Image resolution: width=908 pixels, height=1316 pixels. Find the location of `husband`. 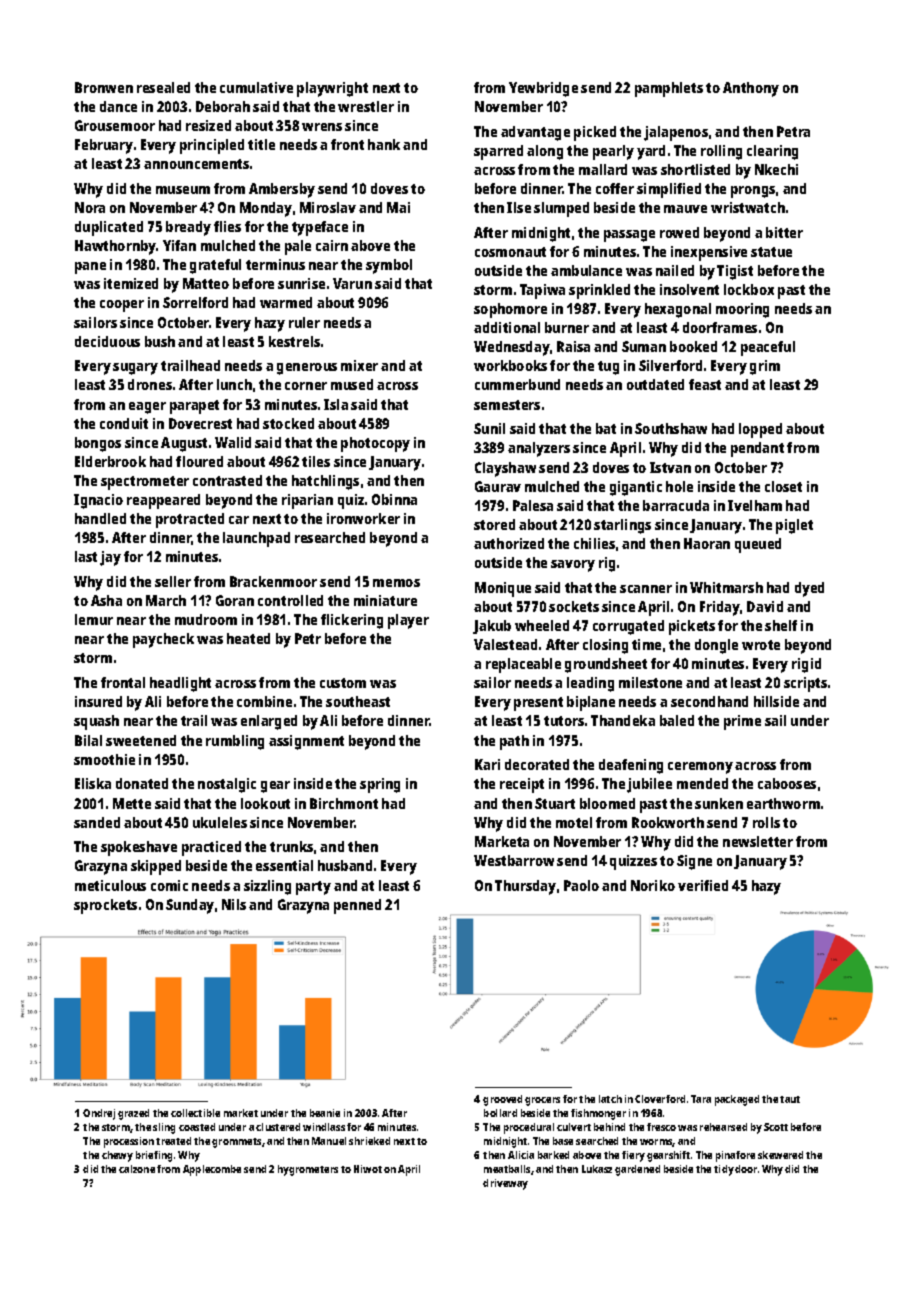

husband is located at coordinates (345, 865).
